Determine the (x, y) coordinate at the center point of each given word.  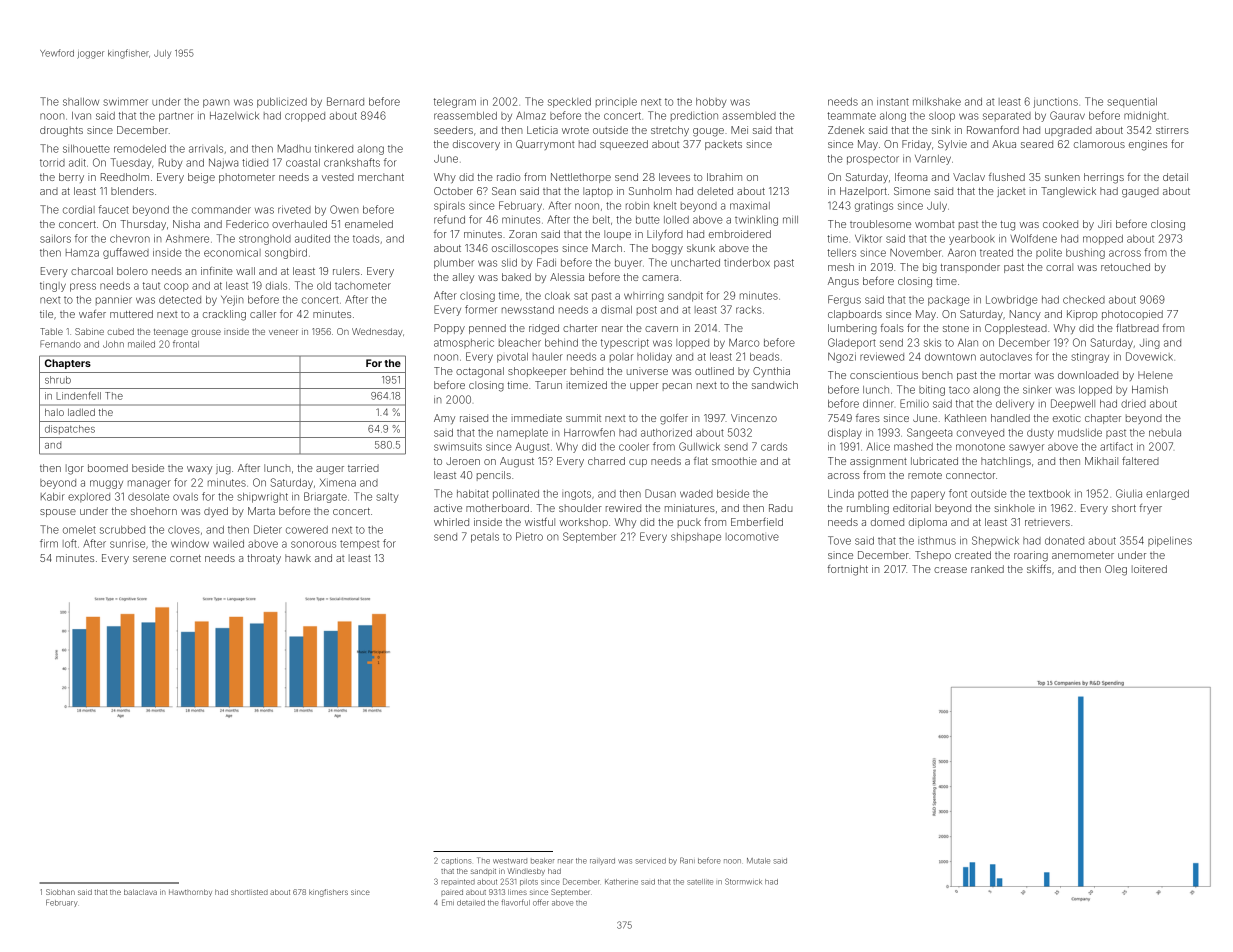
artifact (1116, 446)
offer (541, 902)
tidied (255, 162)
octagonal (480, 372)
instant (893, 102)
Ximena (338, 483)
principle (616, 103)
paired (452, 892)
